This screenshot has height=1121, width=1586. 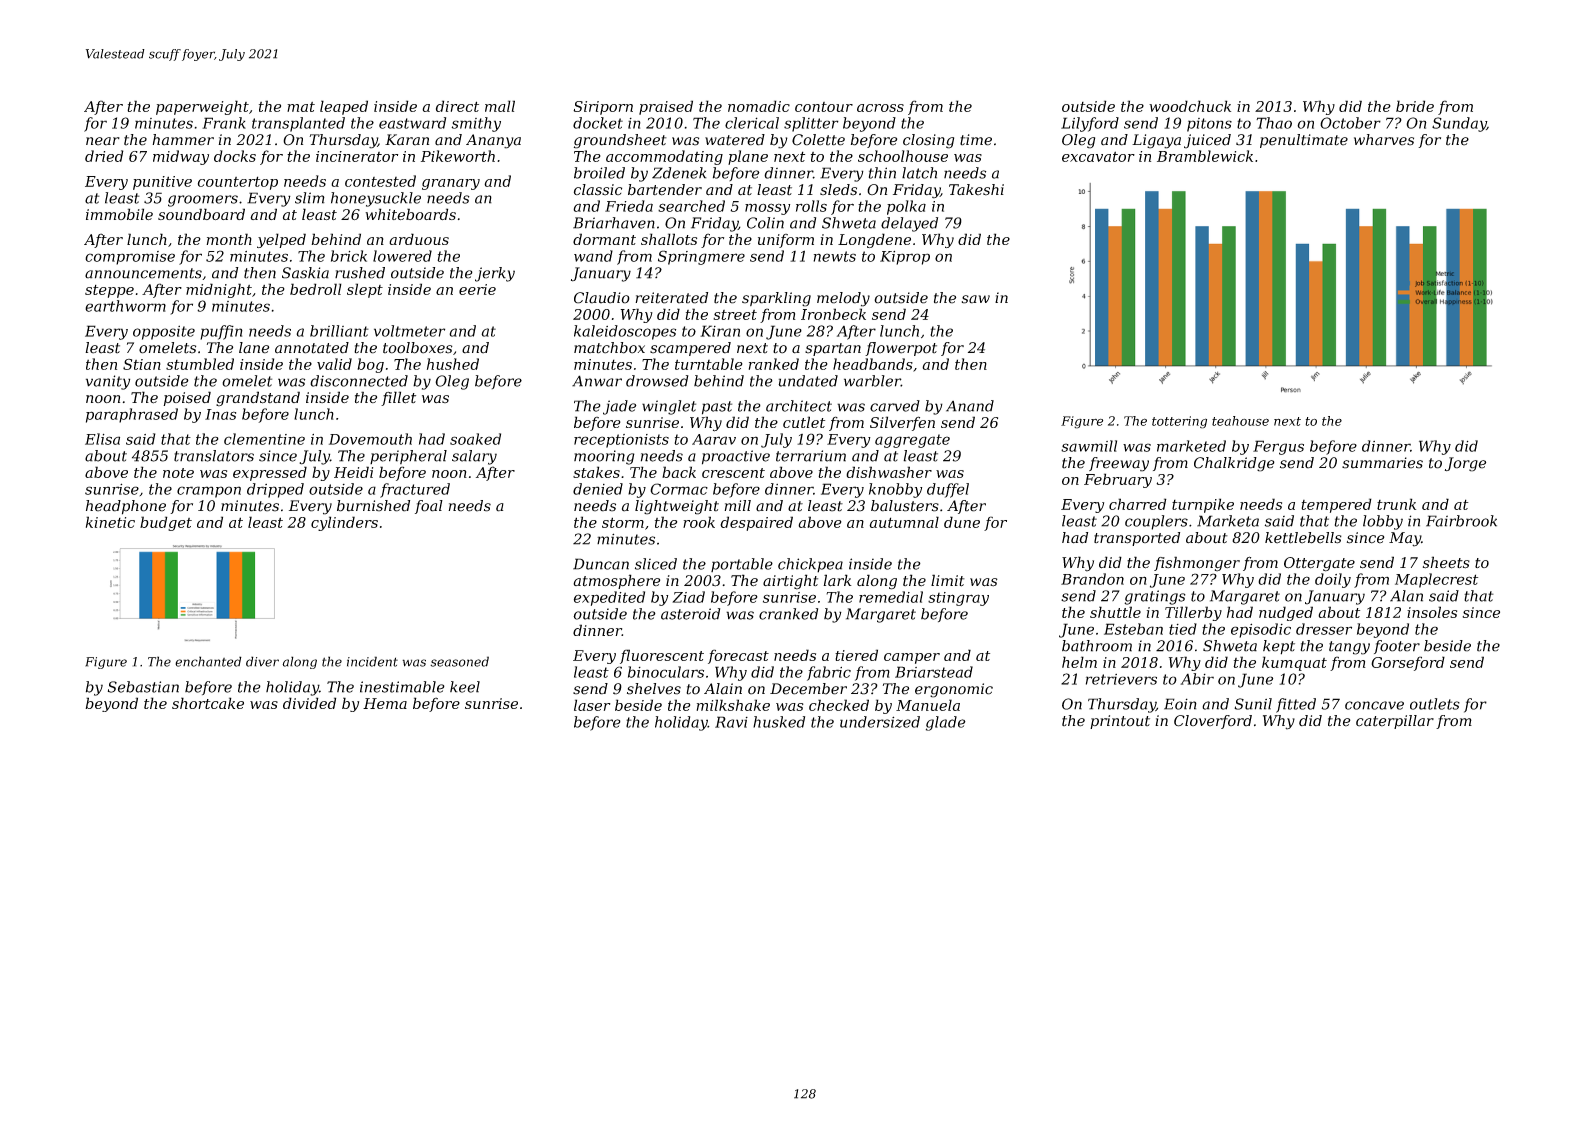 I want to click on caterpillar, so click(x=1395, y=722).
